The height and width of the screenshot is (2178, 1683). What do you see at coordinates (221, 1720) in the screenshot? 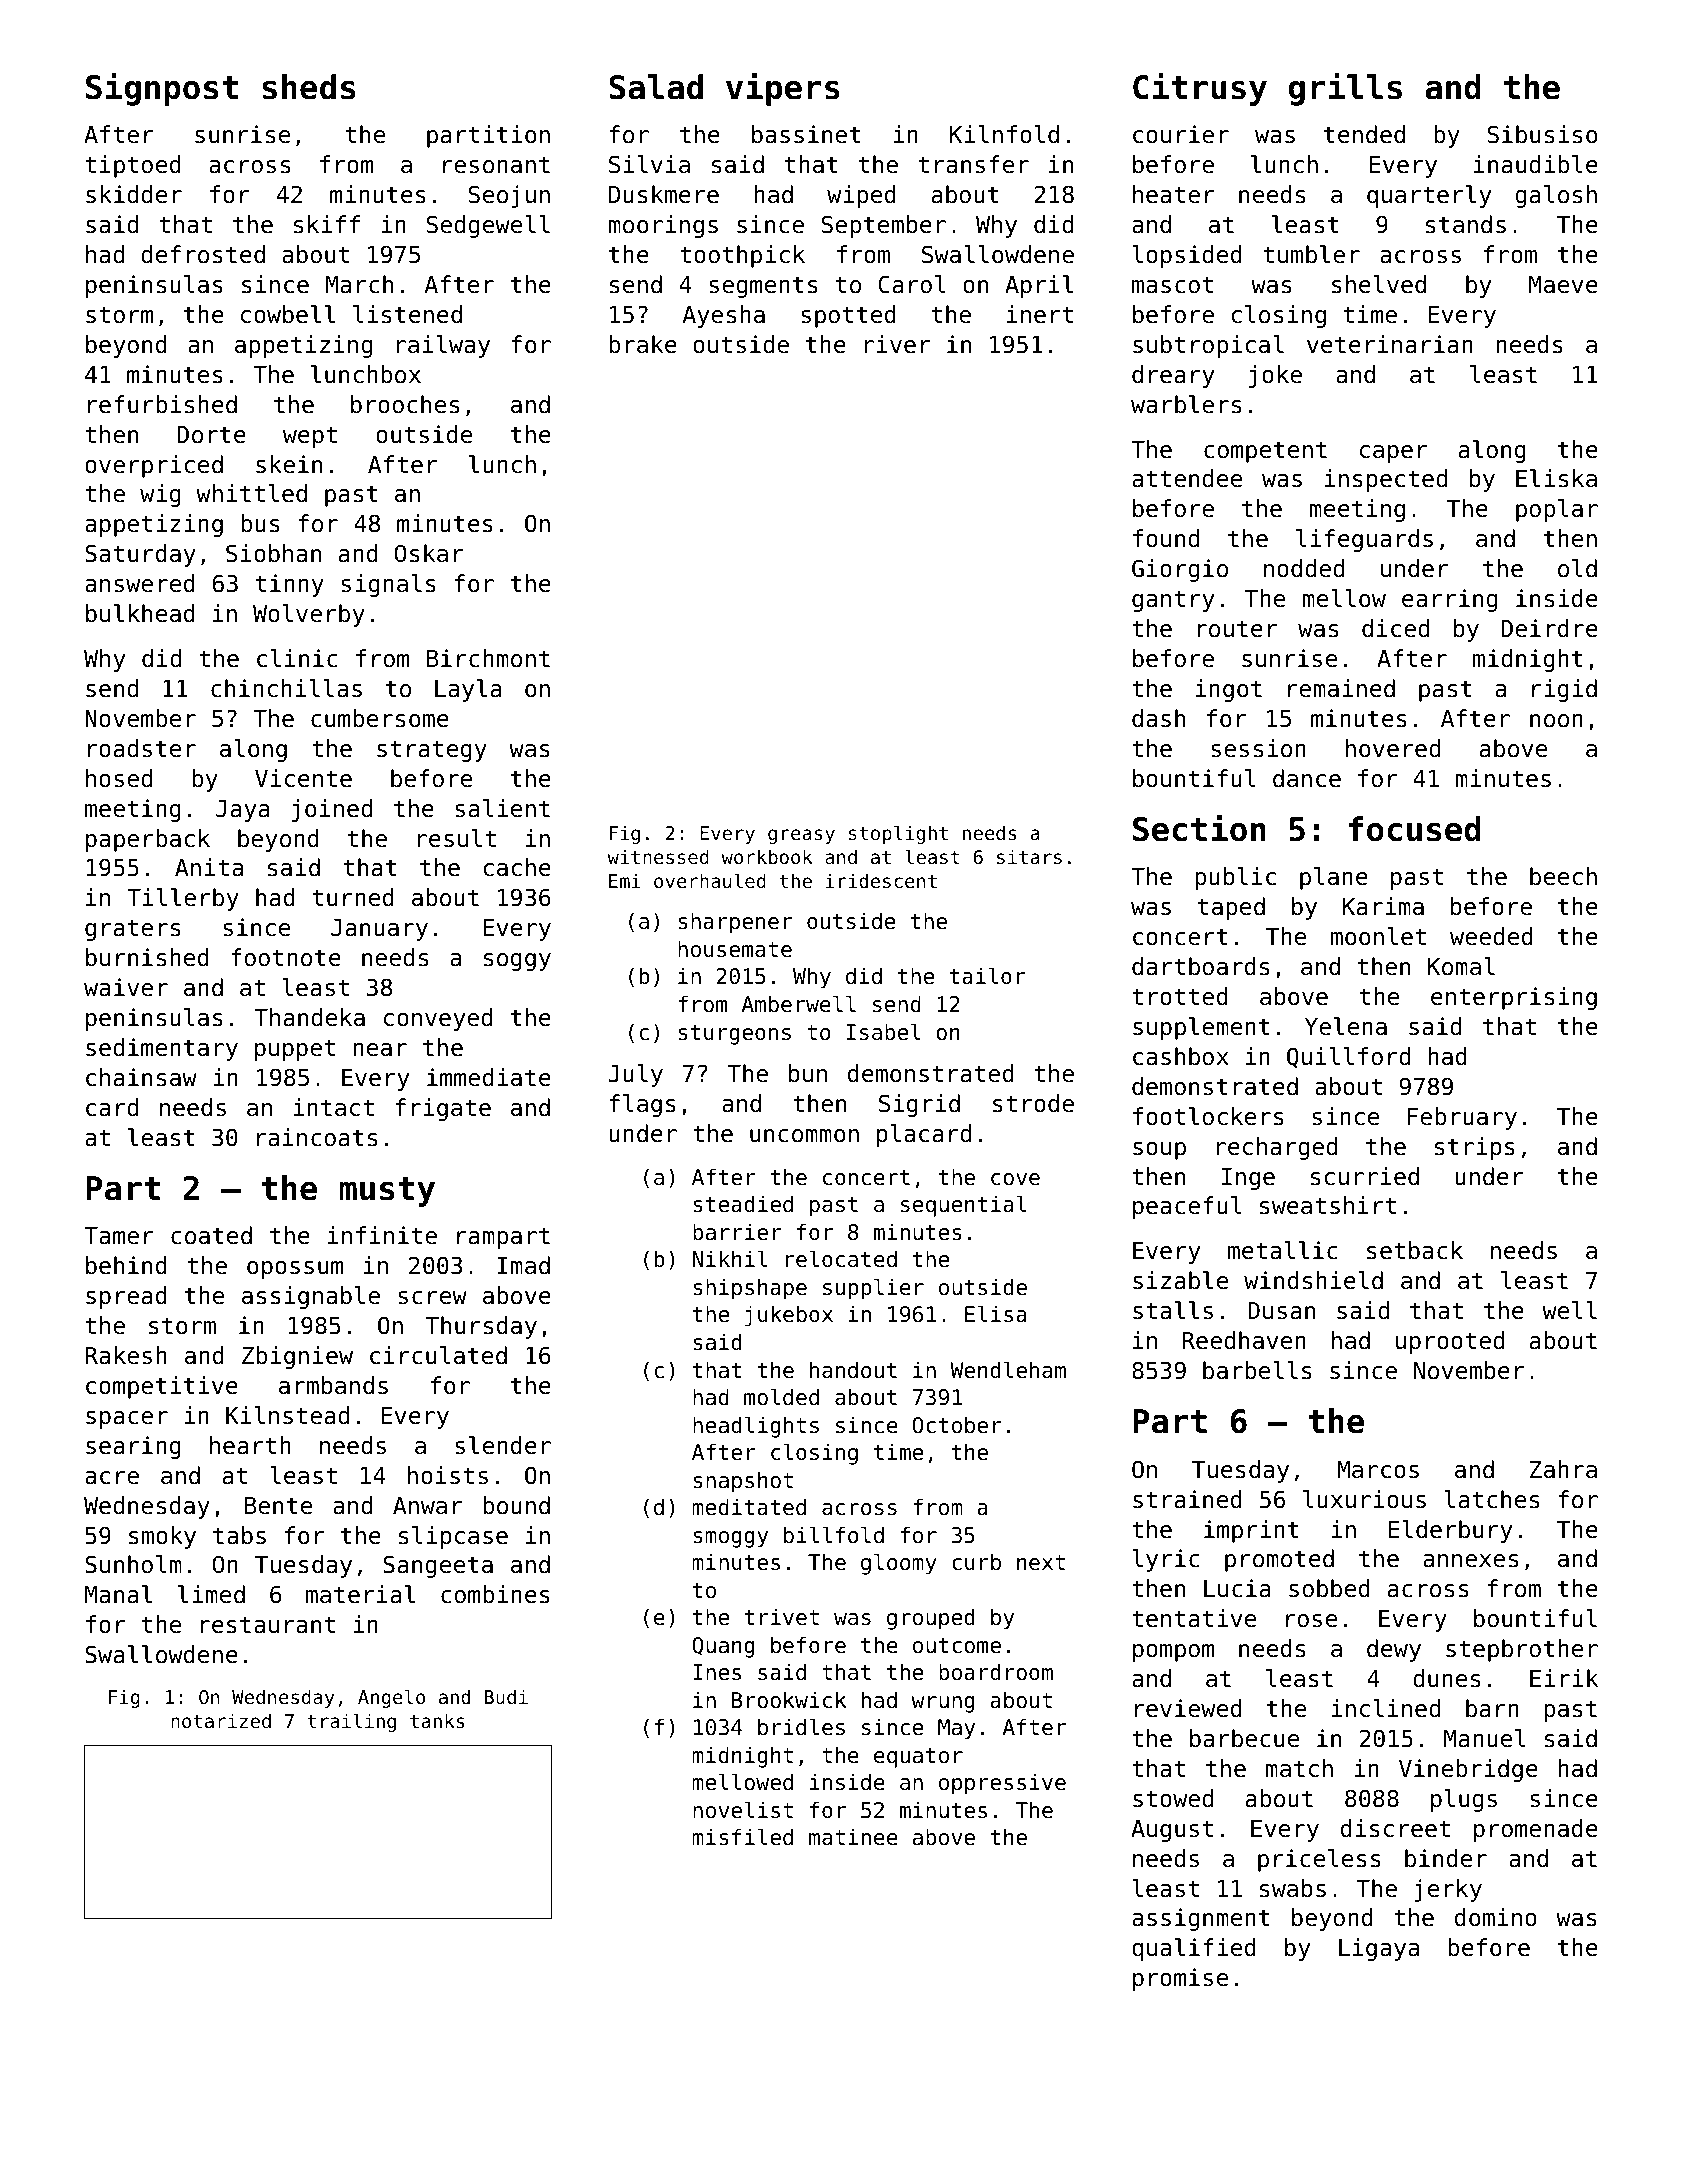
I see `notarized` at bounding box center [221, 1720].
